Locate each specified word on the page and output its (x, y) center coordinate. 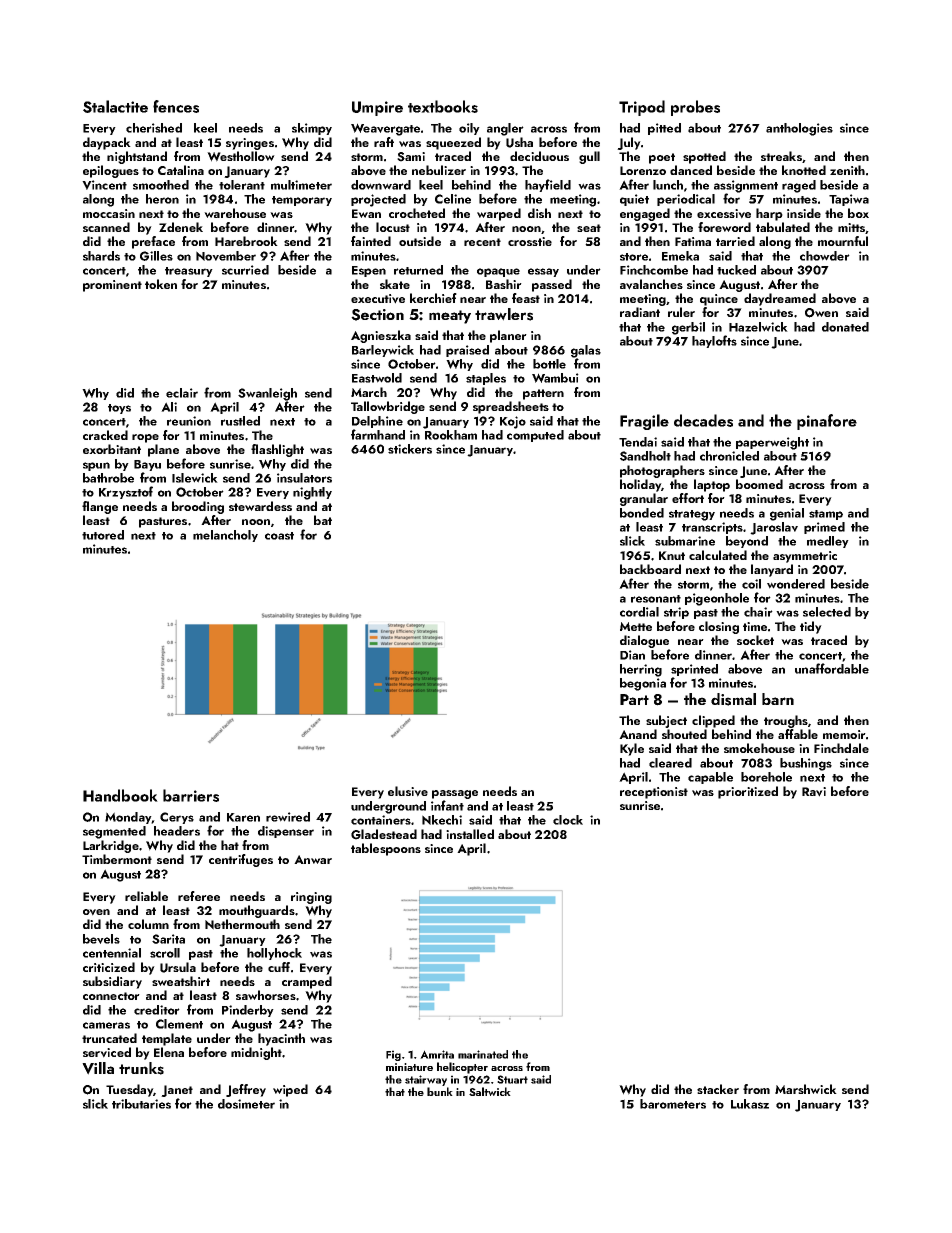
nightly (312, 493)
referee (199, 896)
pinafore (827, 422)
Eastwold (377, 378)
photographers (662, 471)
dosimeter (246, 1104)
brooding (198, 507)
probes (695, 108)
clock (568, 820)
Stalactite (115, 106)
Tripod (642, 108)
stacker (718, 1089)
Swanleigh (267, 394)
